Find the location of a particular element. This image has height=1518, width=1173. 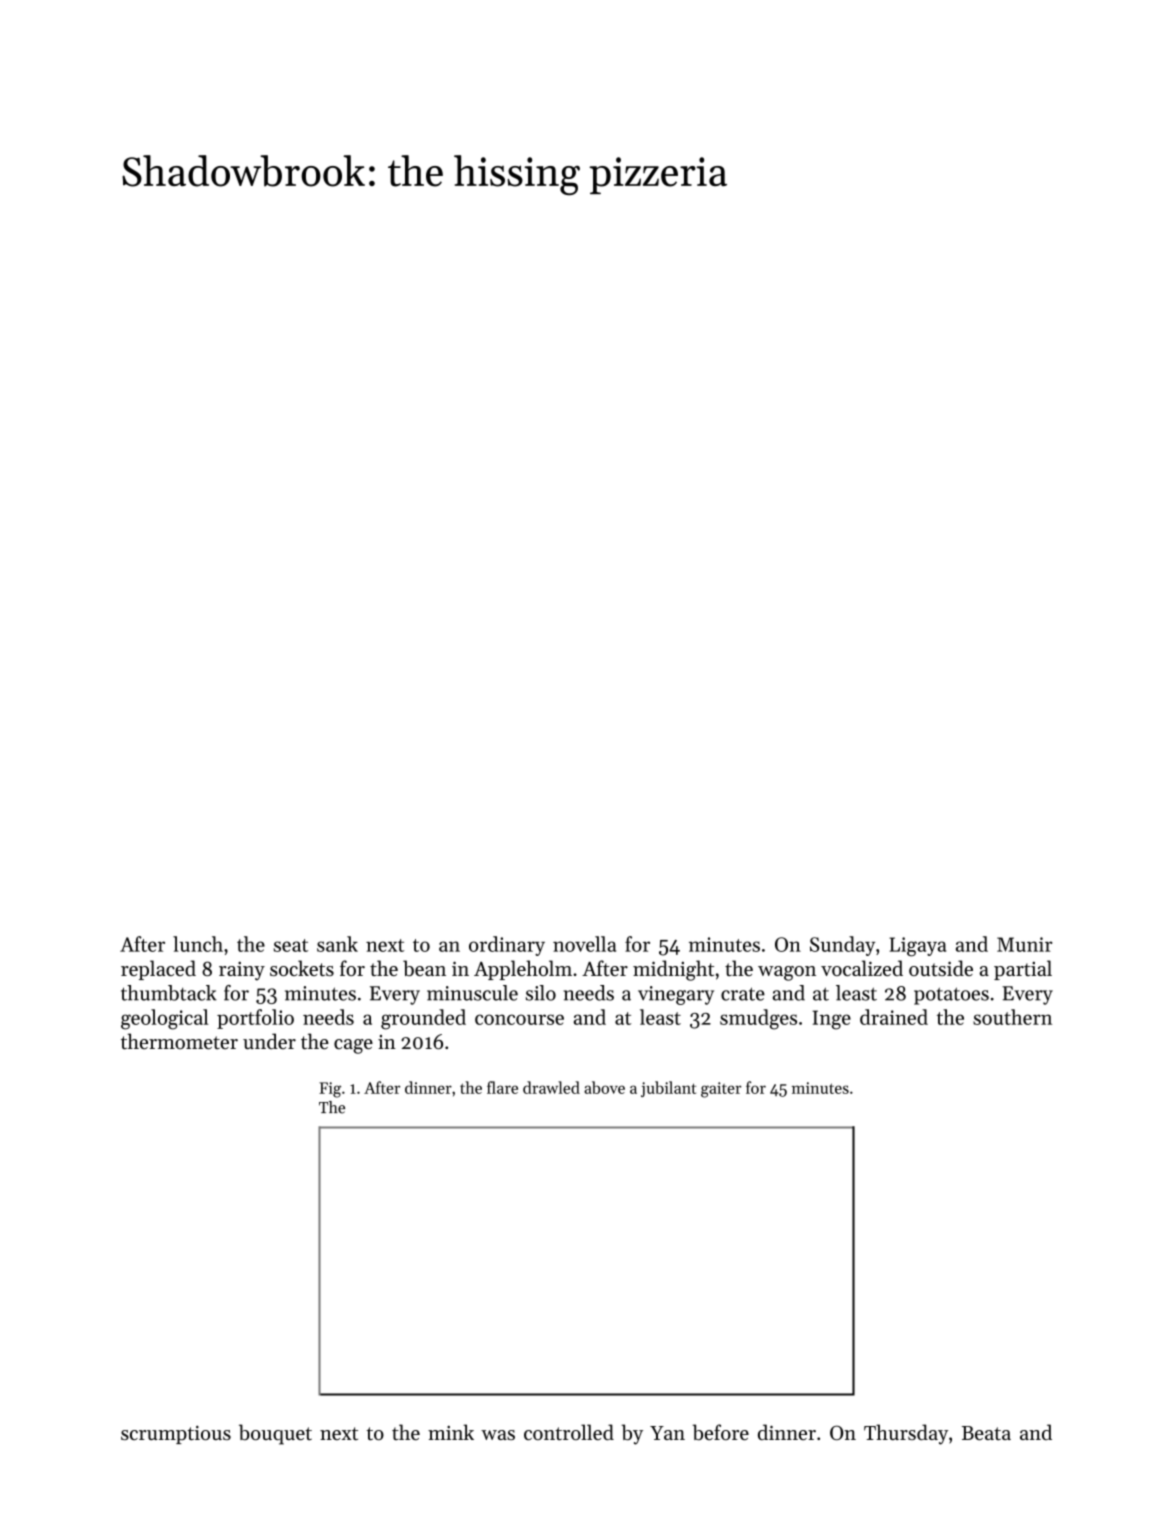

Fig is located at coordinates (330, 1090).
